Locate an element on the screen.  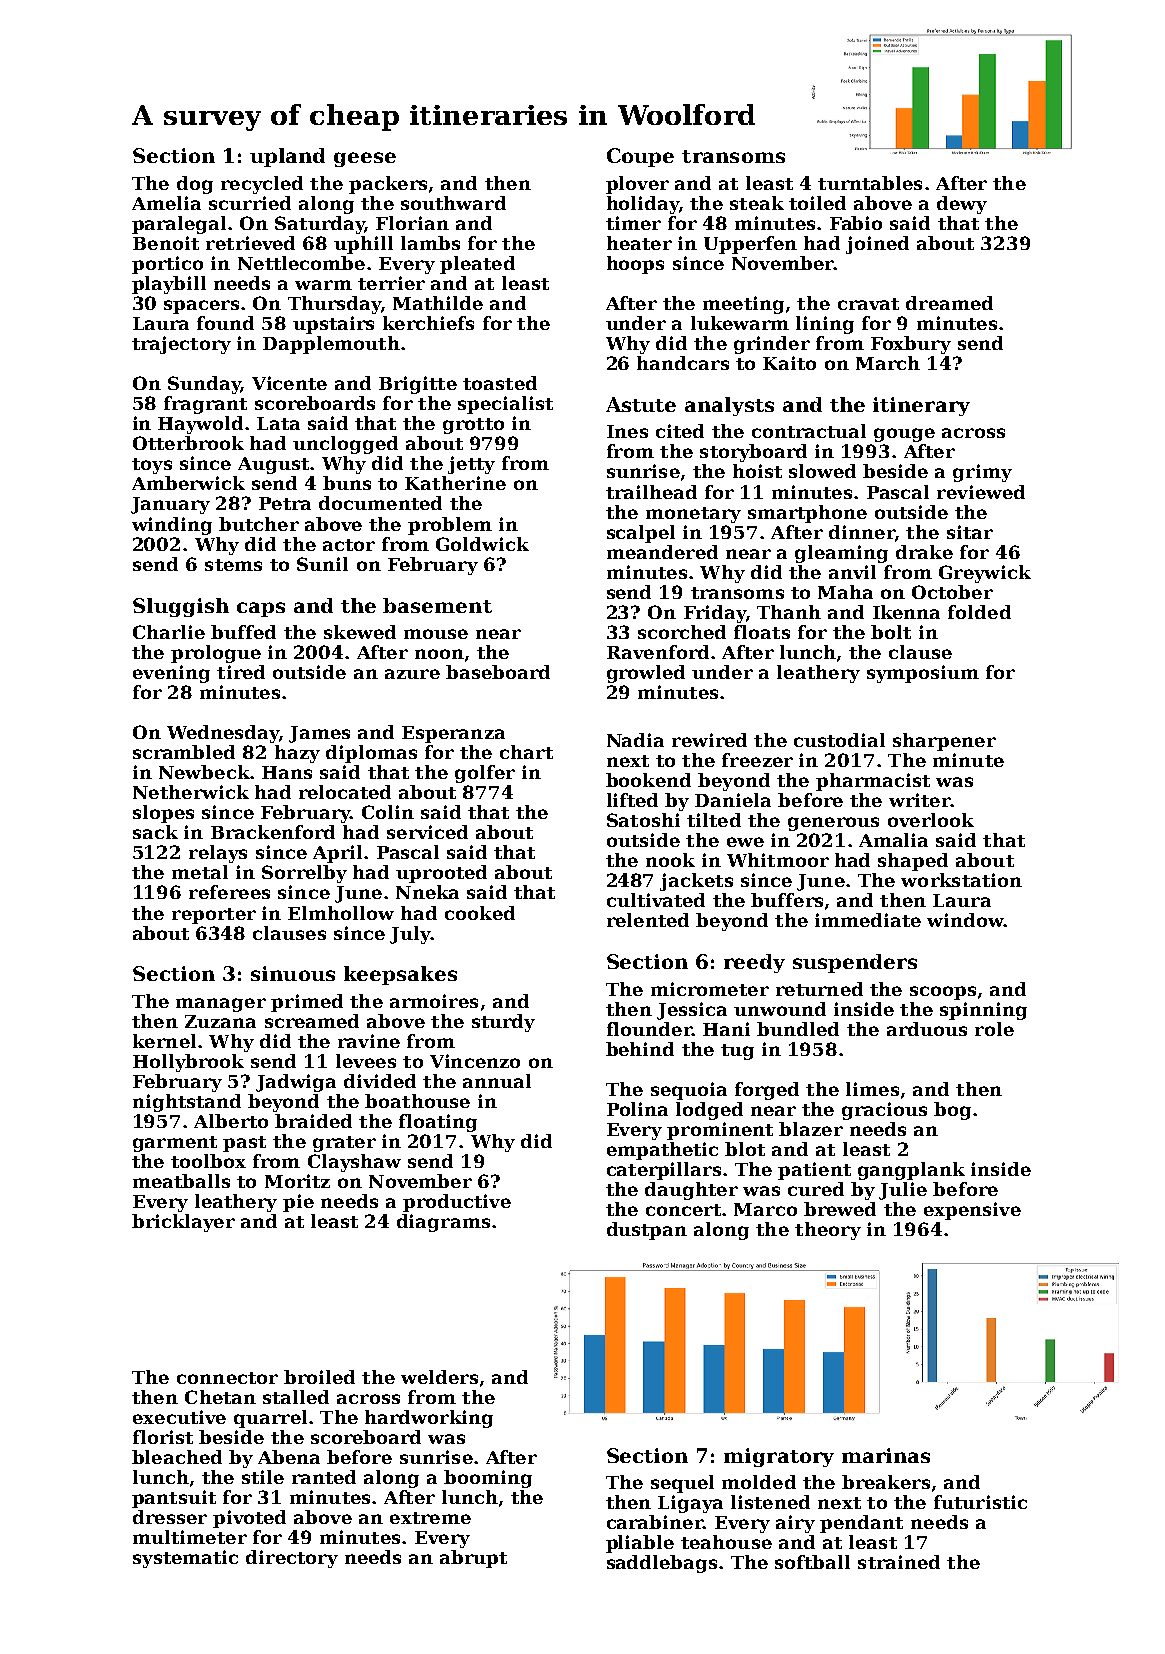
folded is located at coordinates (979, 612).
